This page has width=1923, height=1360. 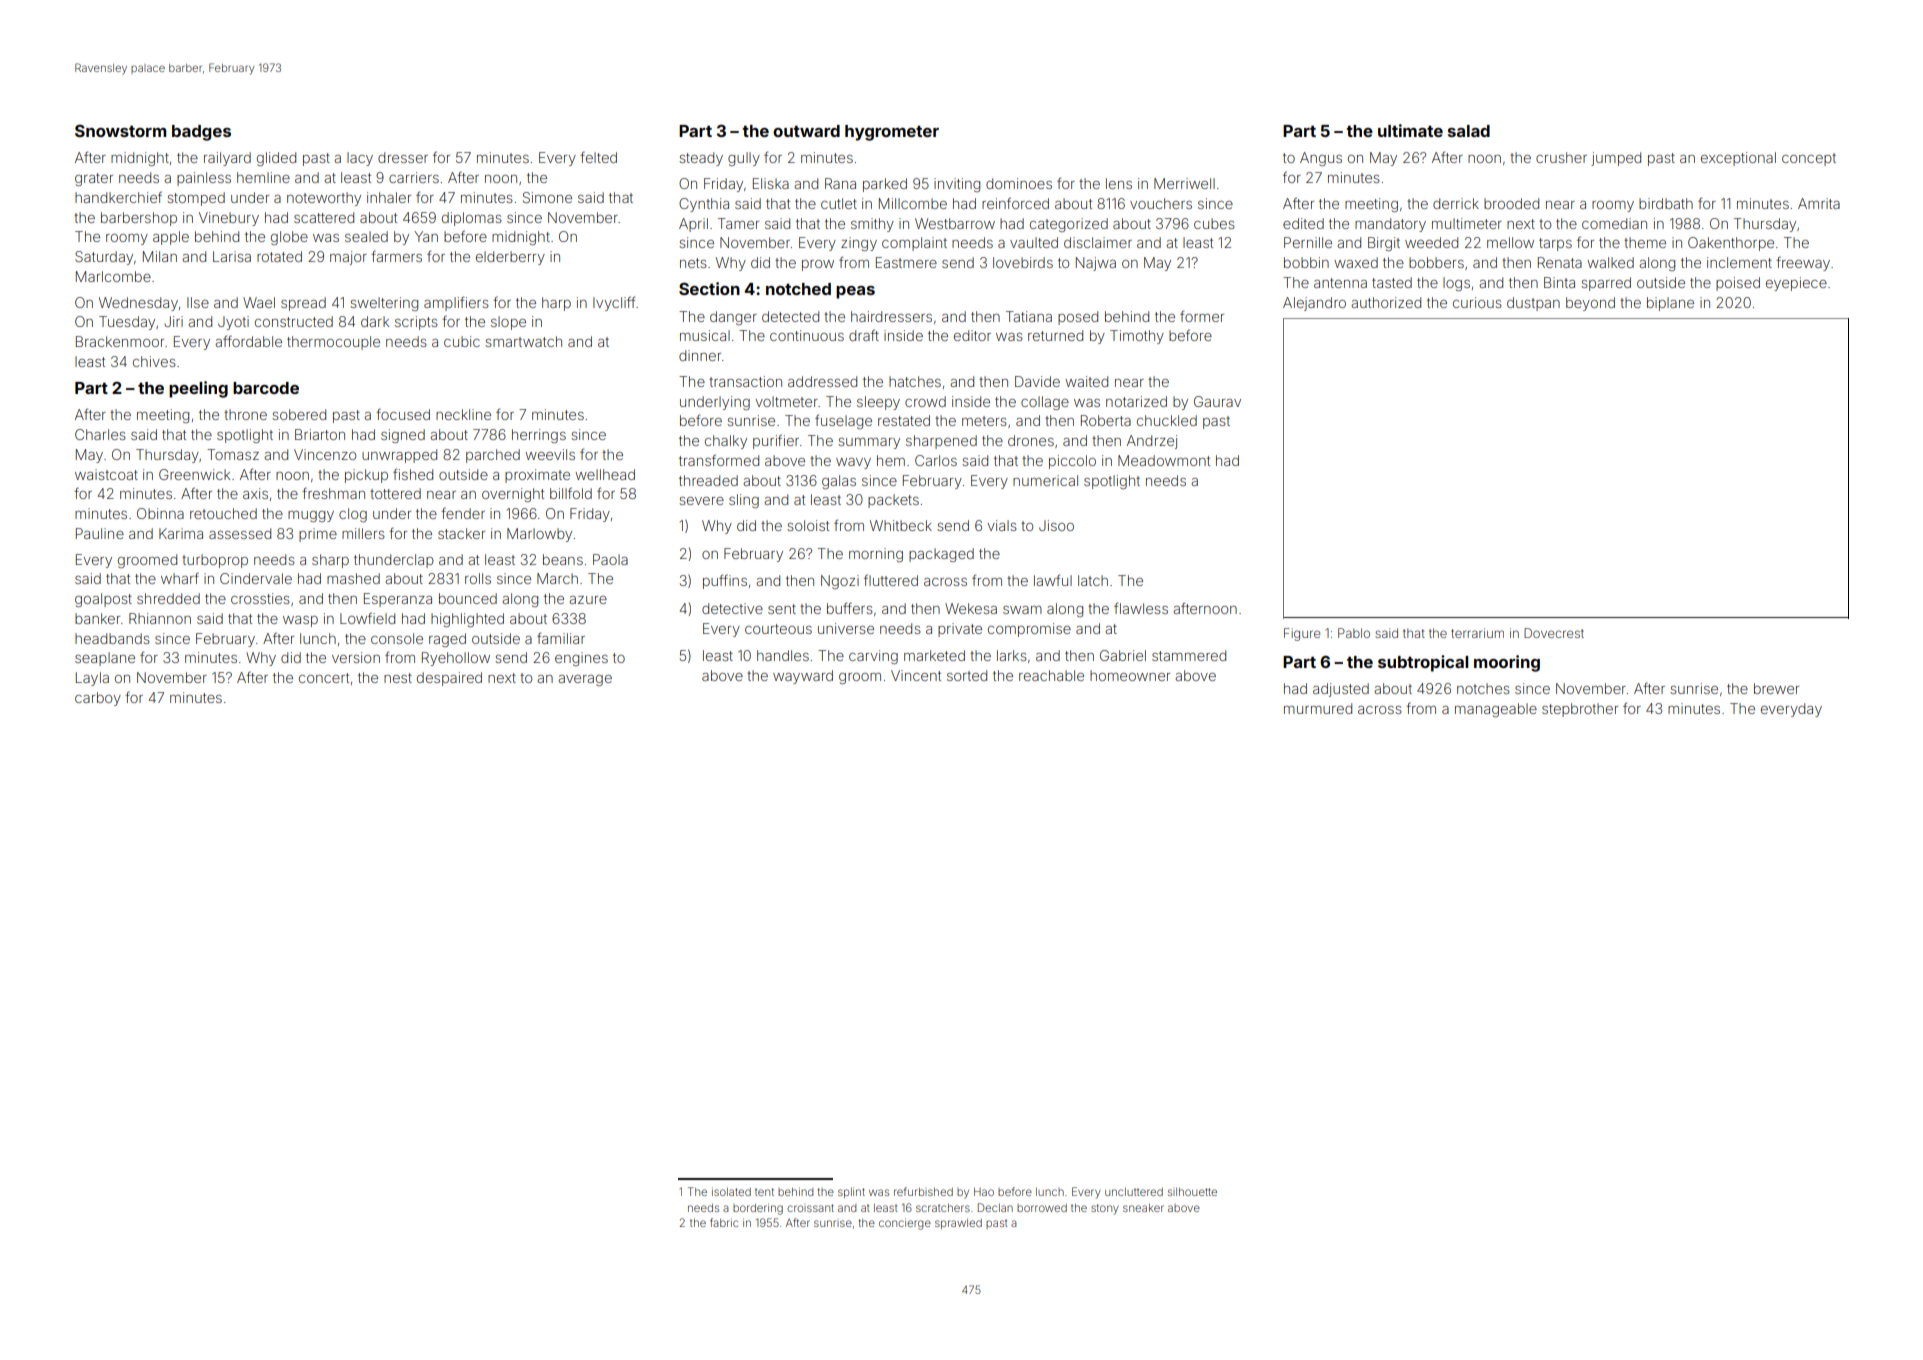 What do you see at coordinates (1321, 159) in the page?
I see `Angus` at bounding box center [1321, 159].
